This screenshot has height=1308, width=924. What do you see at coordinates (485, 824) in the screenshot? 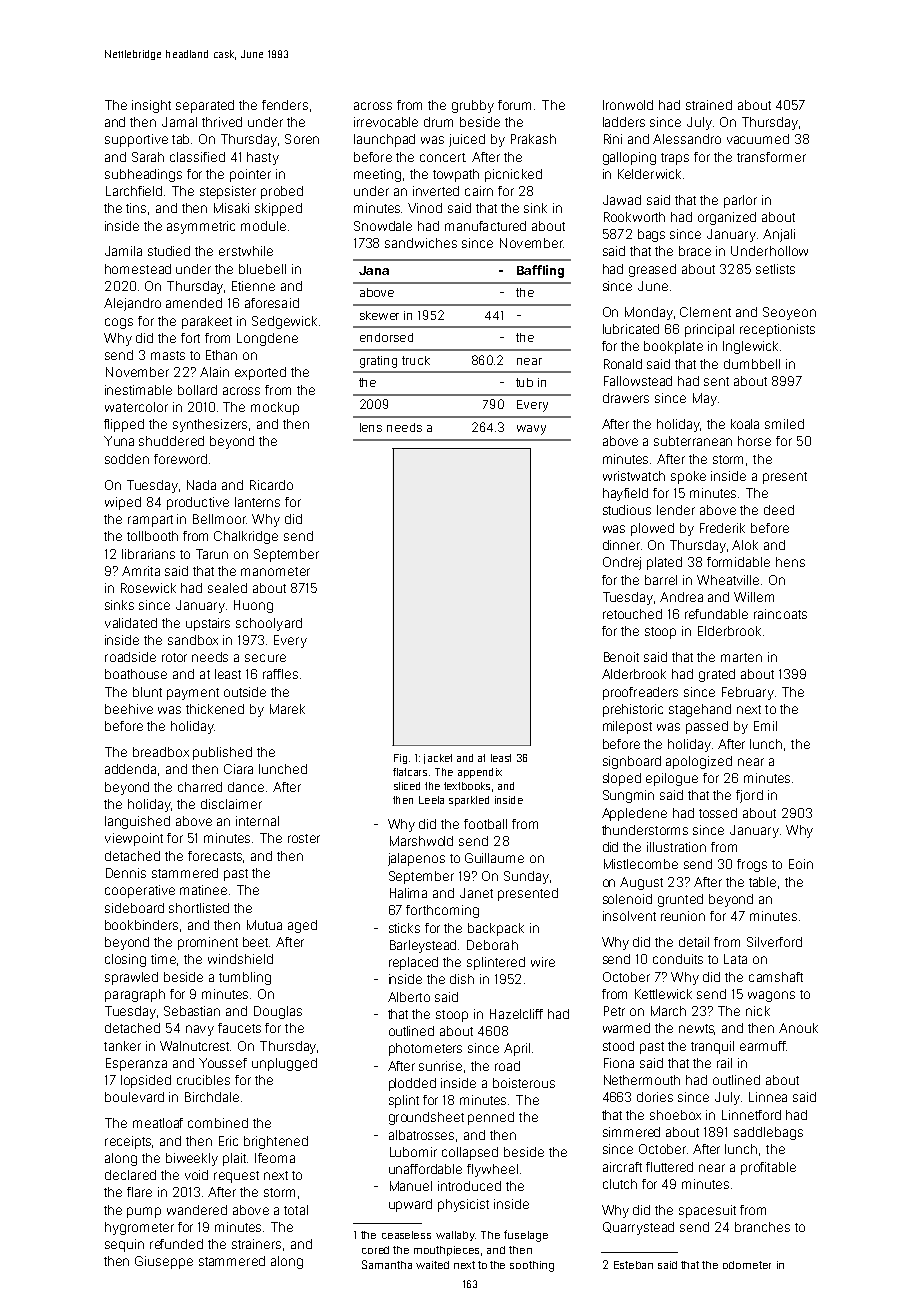
I see `football` at bounding box center [485, 824].
